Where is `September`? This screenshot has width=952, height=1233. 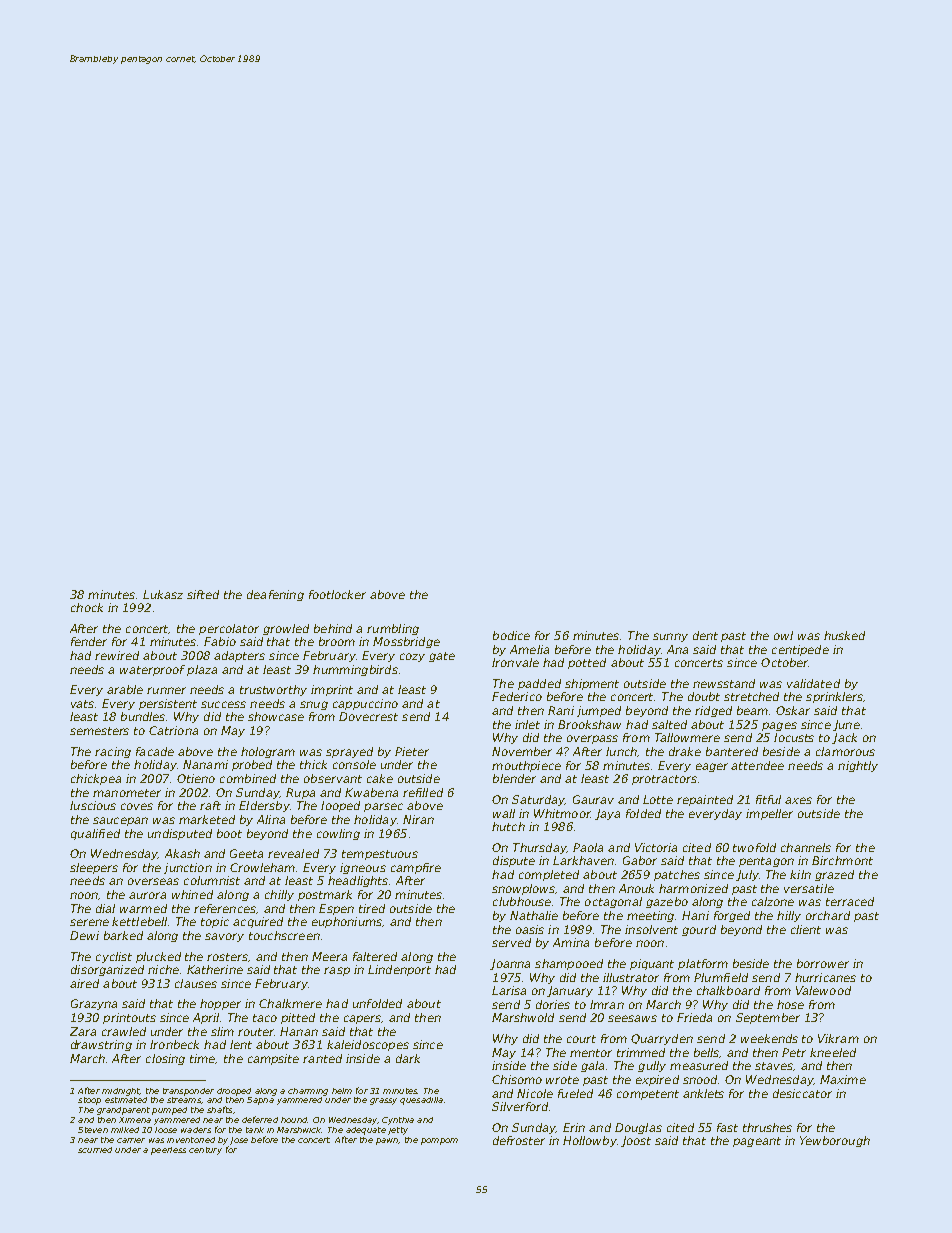
September is located at coordinates (768, 1018).
